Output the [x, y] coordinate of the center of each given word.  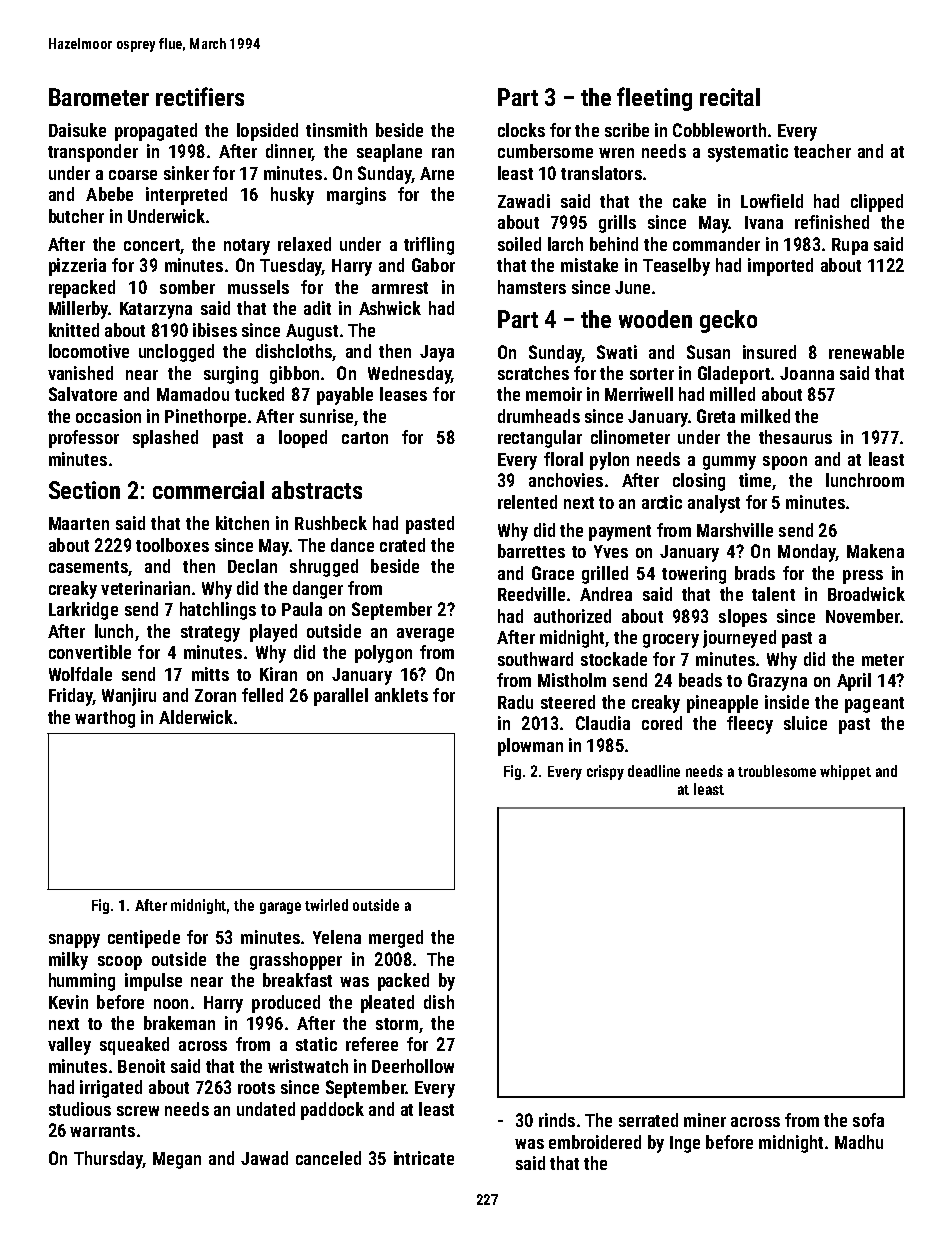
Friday [71, 697]
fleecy [750, 725]
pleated [387, 1004]
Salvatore [83, 394]
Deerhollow [413, 1066]
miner [705, 1120]
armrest [400, 288]
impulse [153, 982]
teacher [822, 151]
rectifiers [200, 96]
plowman [530, 747]
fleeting [654, 99]
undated [266, 1109]
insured [769, 352]
